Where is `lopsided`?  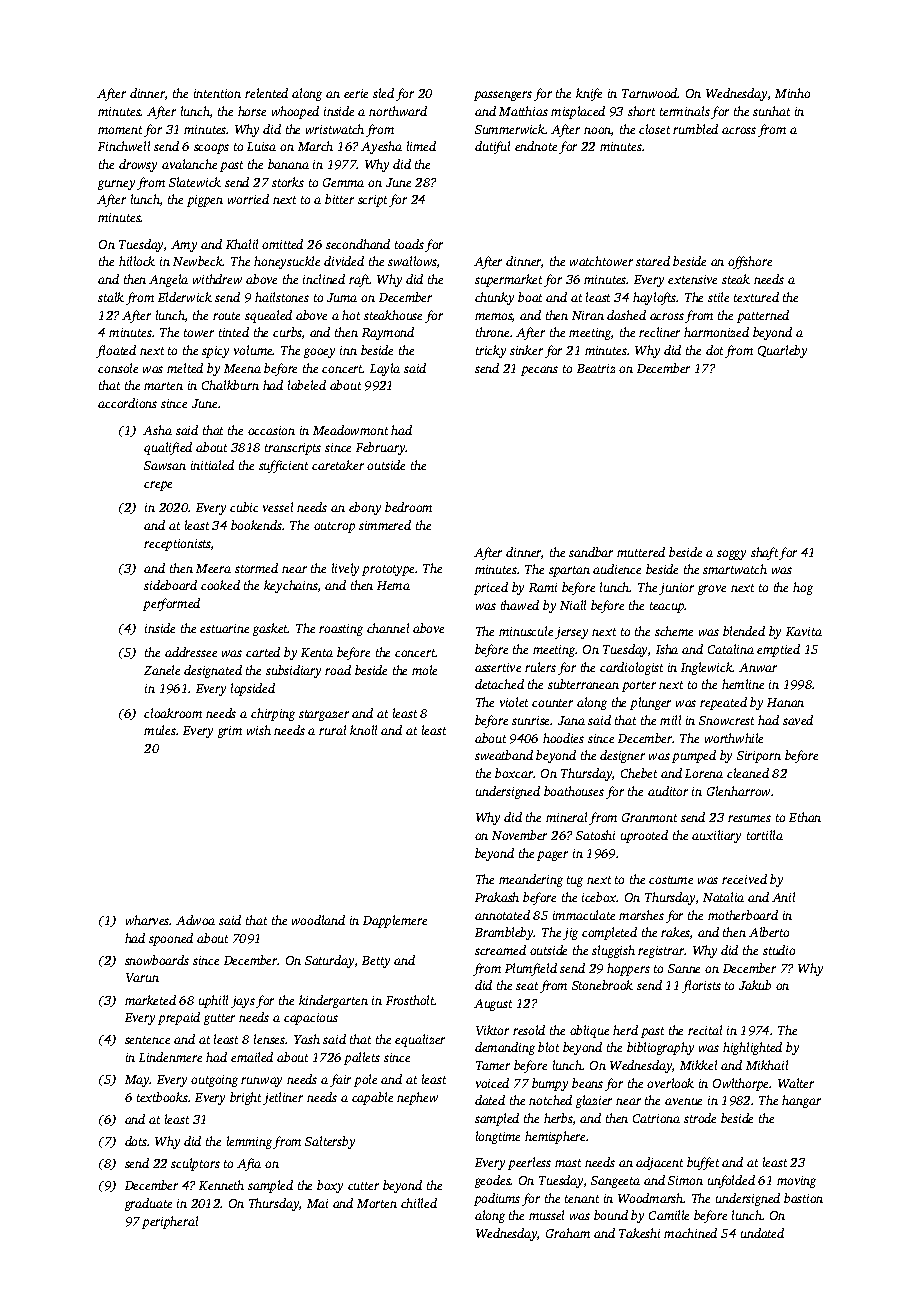 lopsided is located at coordinates (253, 689).
